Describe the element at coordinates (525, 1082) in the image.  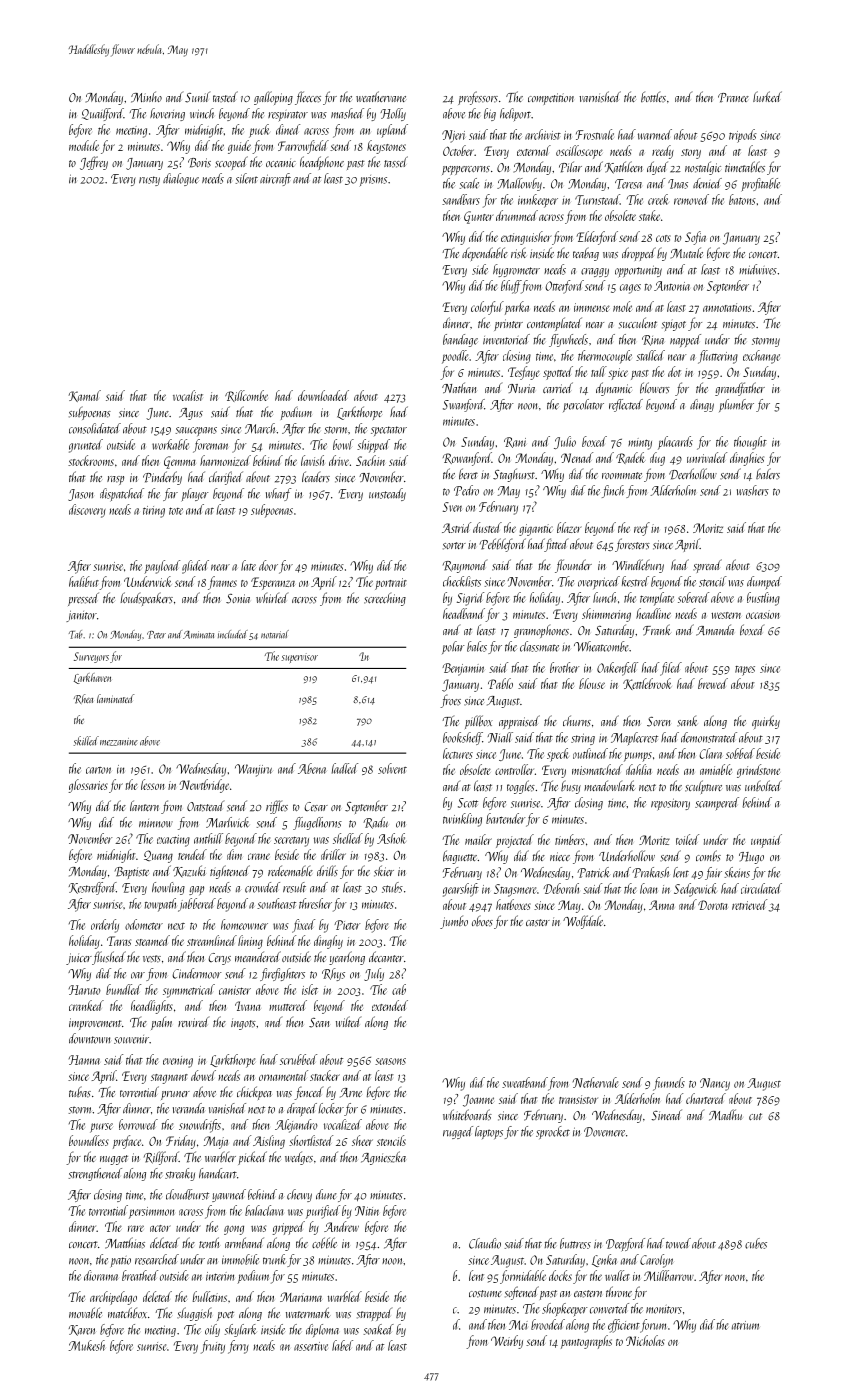
I see `sweatband` at that location.
